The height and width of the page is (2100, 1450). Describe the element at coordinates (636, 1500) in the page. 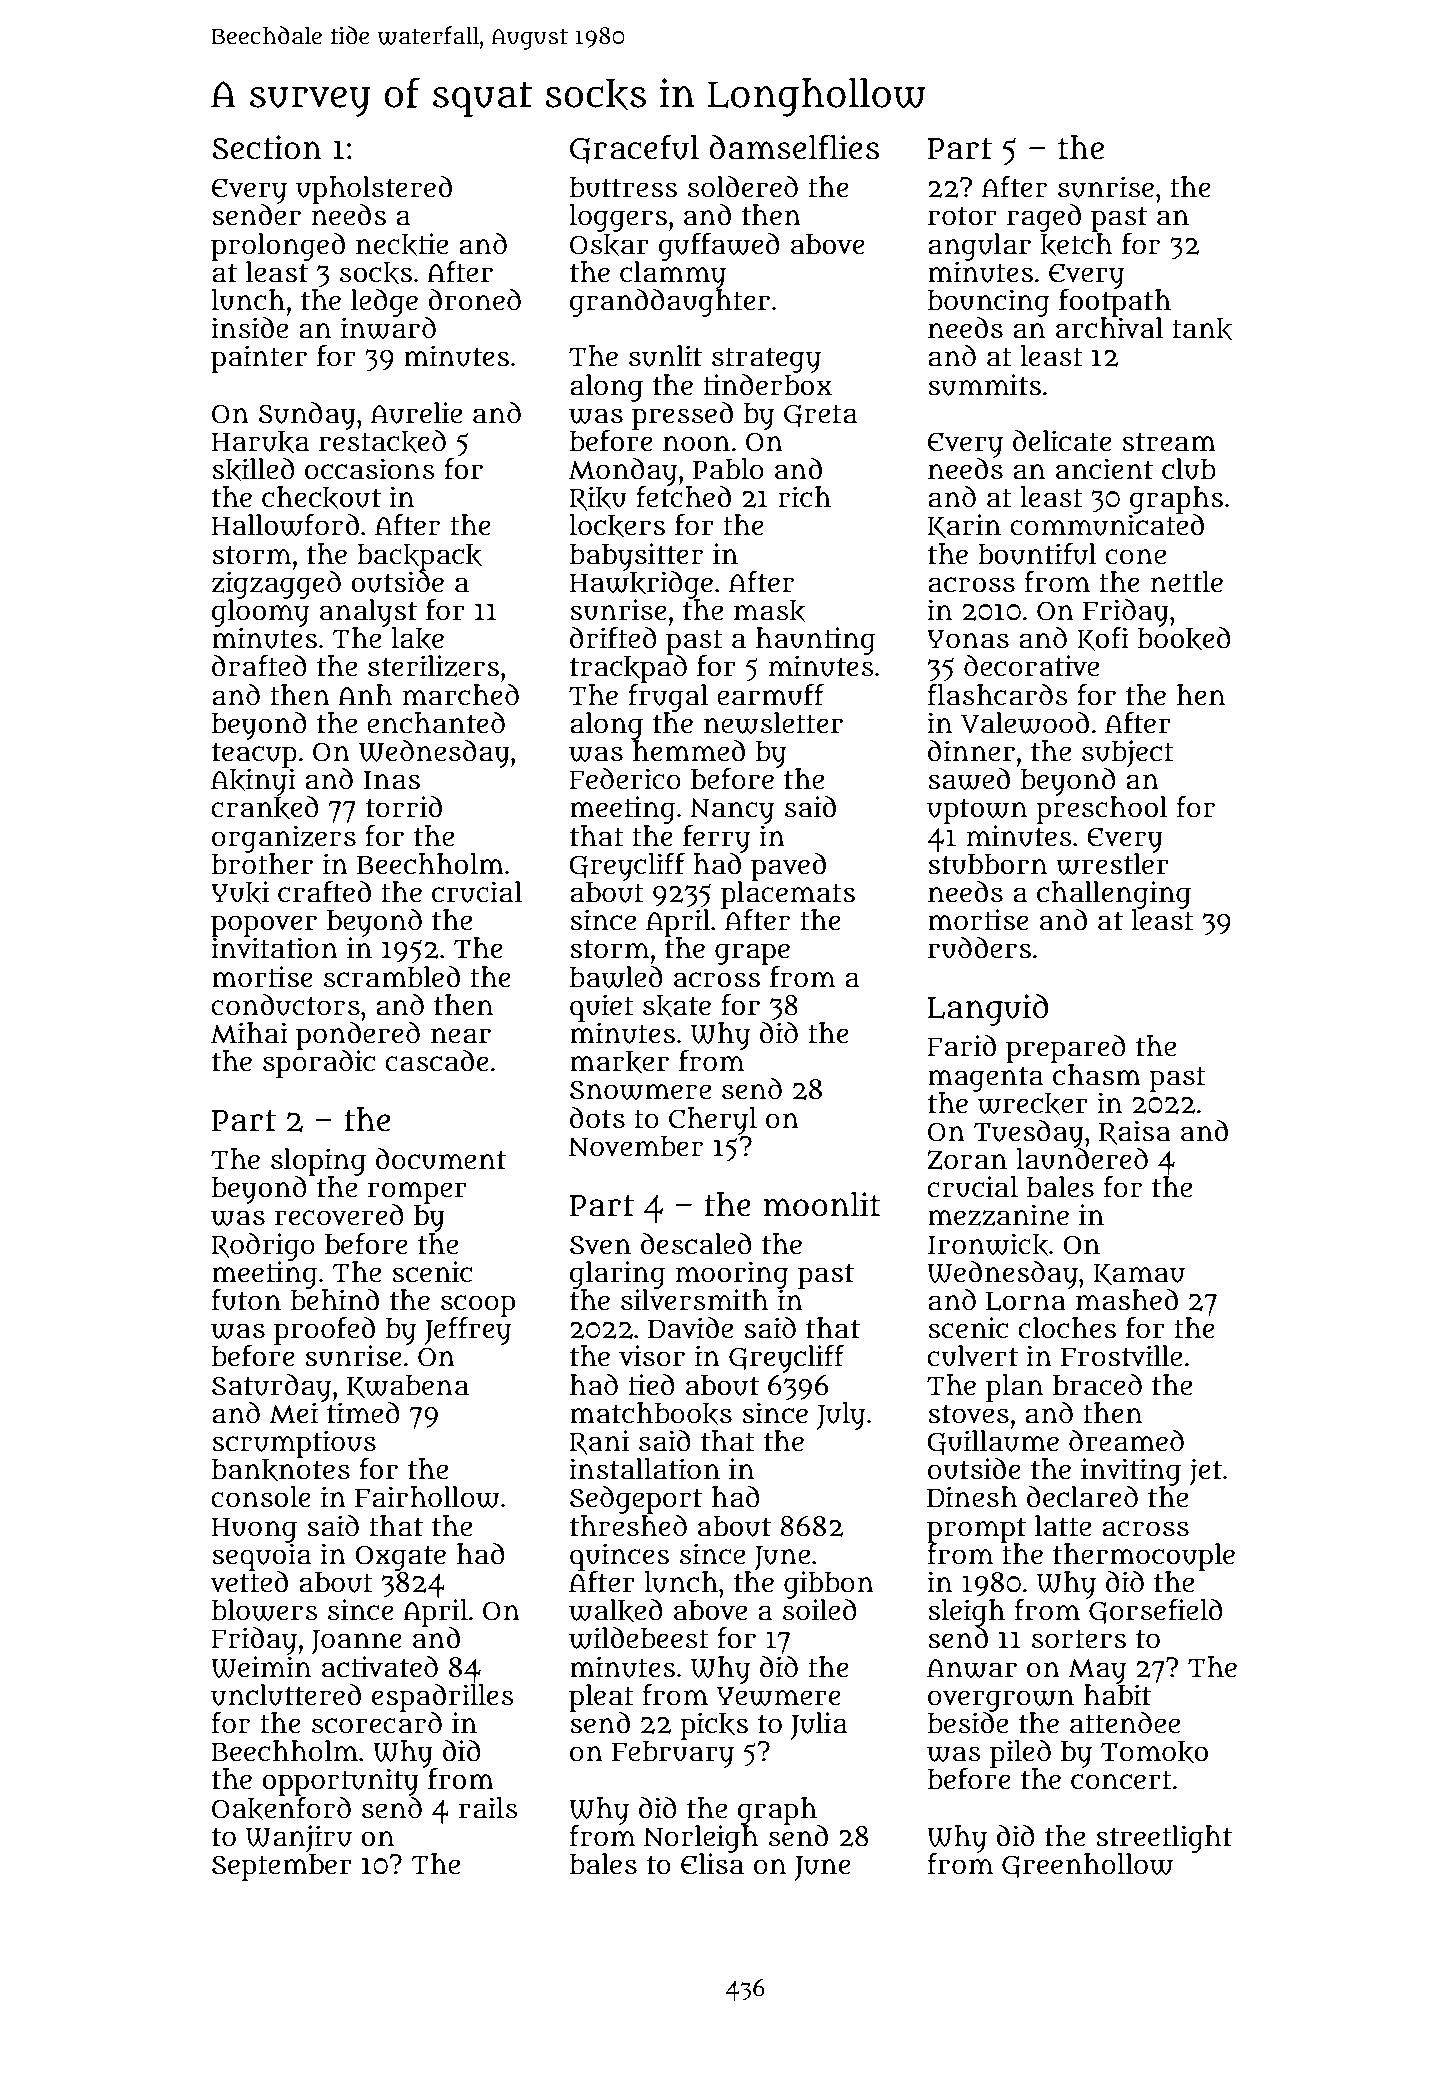

I see `Sedgeport` at that location.
